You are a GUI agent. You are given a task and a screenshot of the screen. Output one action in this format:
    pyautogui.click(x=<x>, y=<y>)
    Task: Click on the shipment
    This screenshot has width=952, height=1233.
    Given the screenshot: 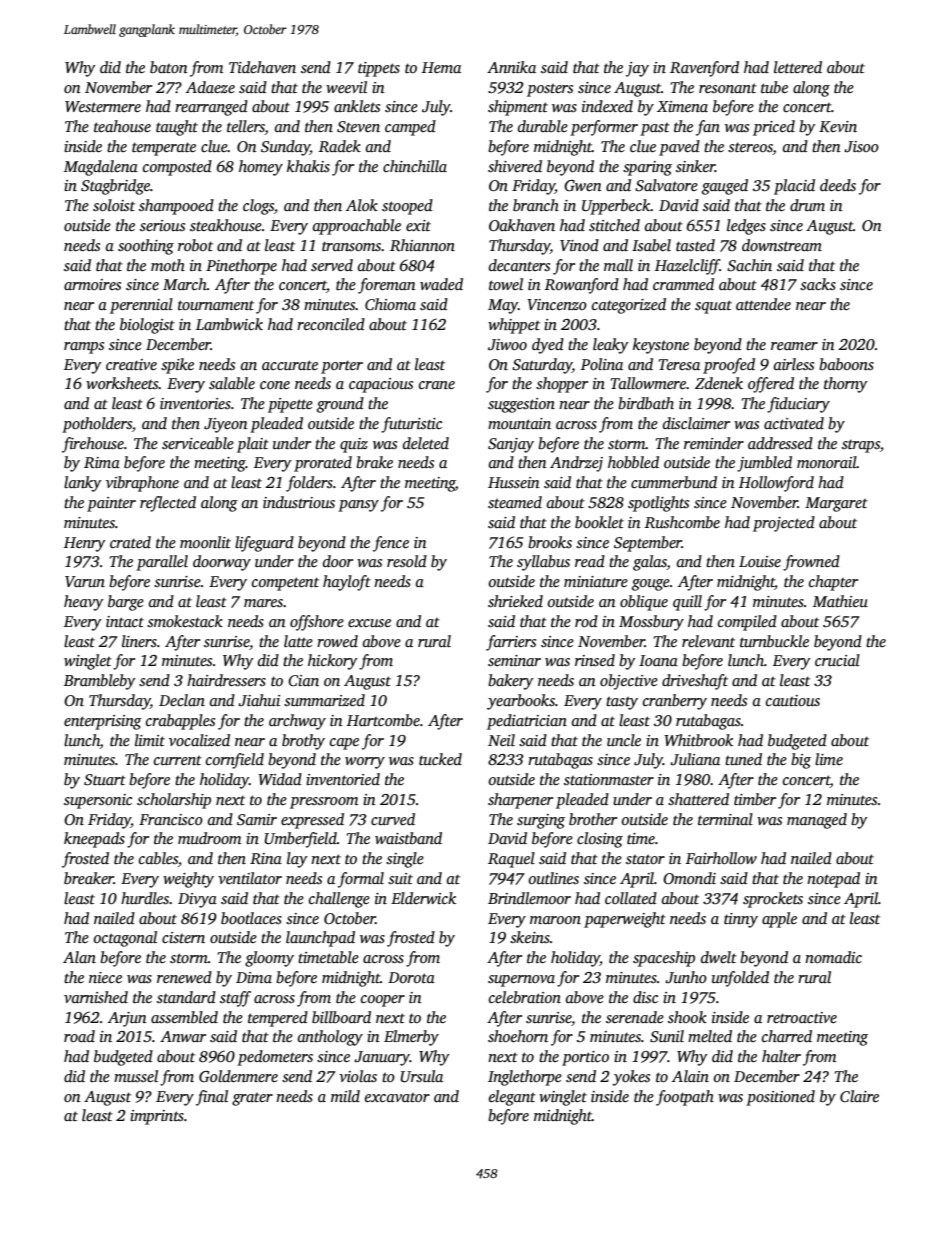 What is the action you would take?
    pyautogui.click(x=518, y=108)
